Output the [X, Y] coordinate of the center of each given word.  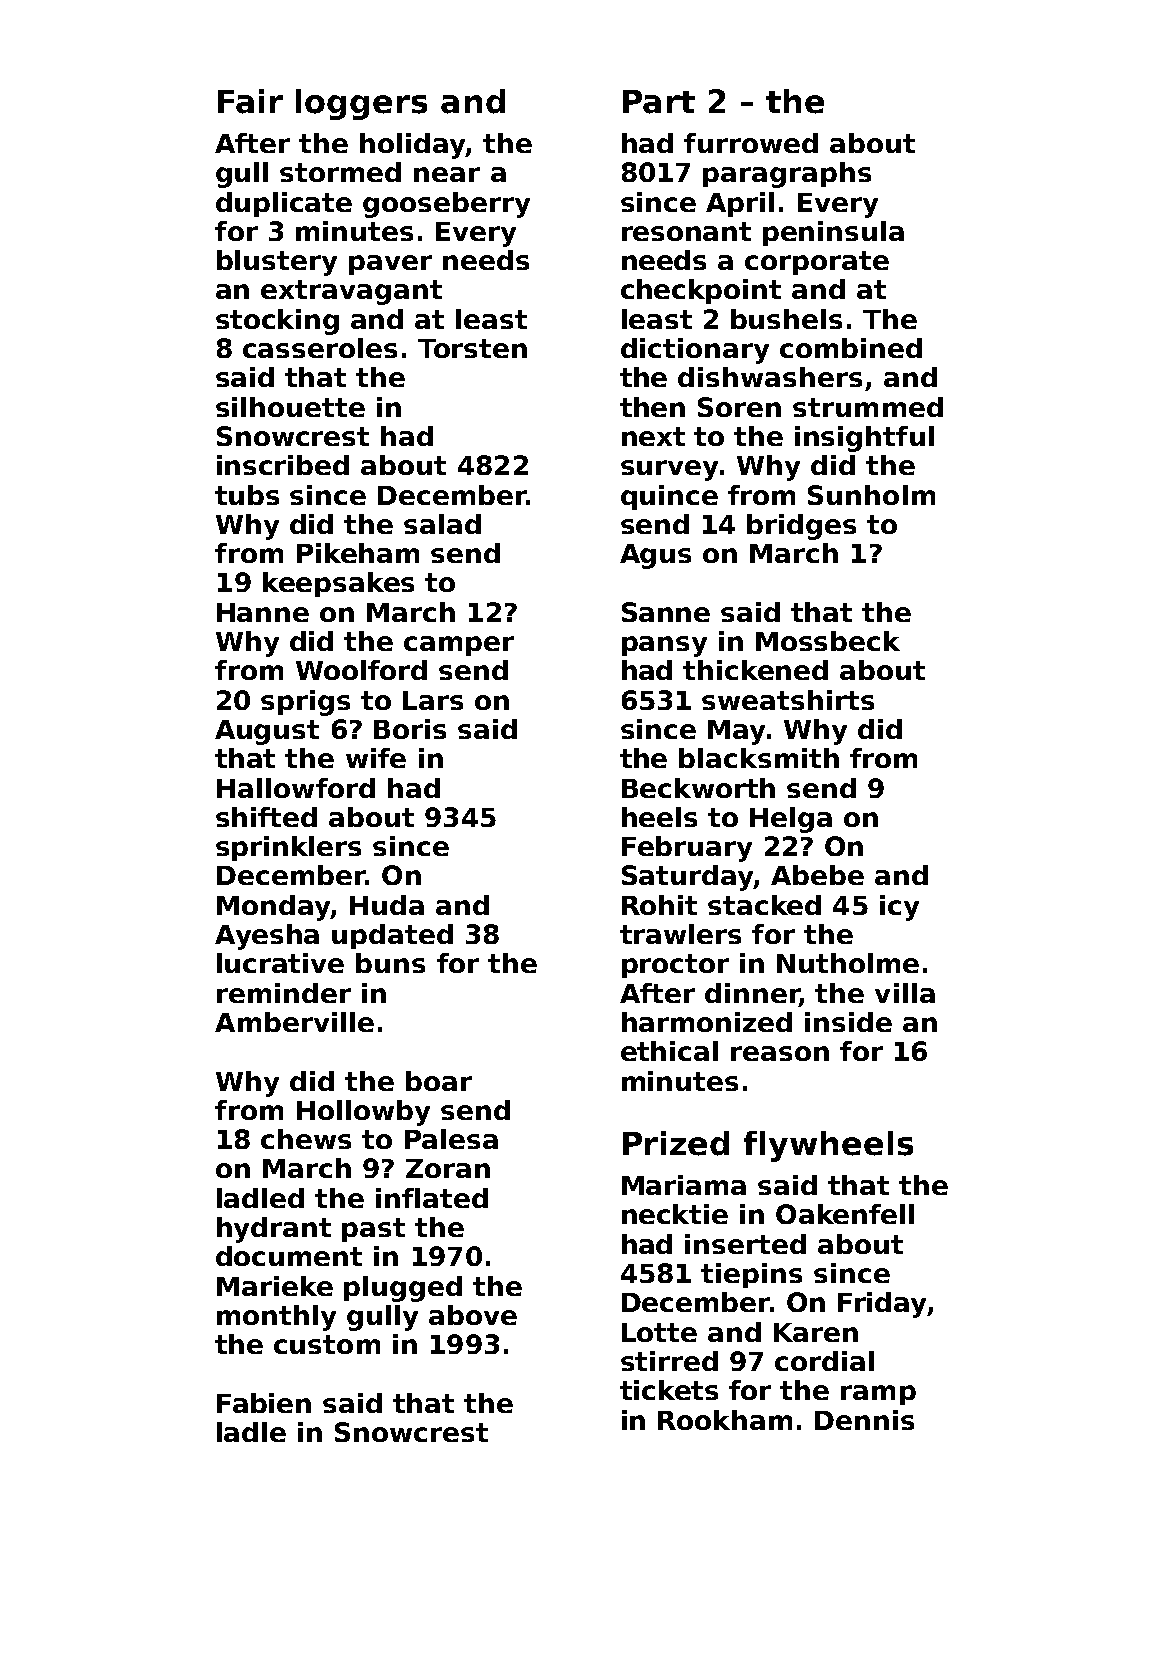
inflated [432, 1198]
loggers [361, 104]
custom [327, 1344]
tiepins [751, 1275]
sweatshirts [788, 700]
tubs [247, 495]
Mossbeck [828, 641]
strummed [868, 407]
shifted [266, 817]
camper [459, 646]
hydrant [274, 1230]
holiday [413, 146]
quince [669, 497]
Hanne [263, 612]
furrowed [751, 143]
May [736, 732]
